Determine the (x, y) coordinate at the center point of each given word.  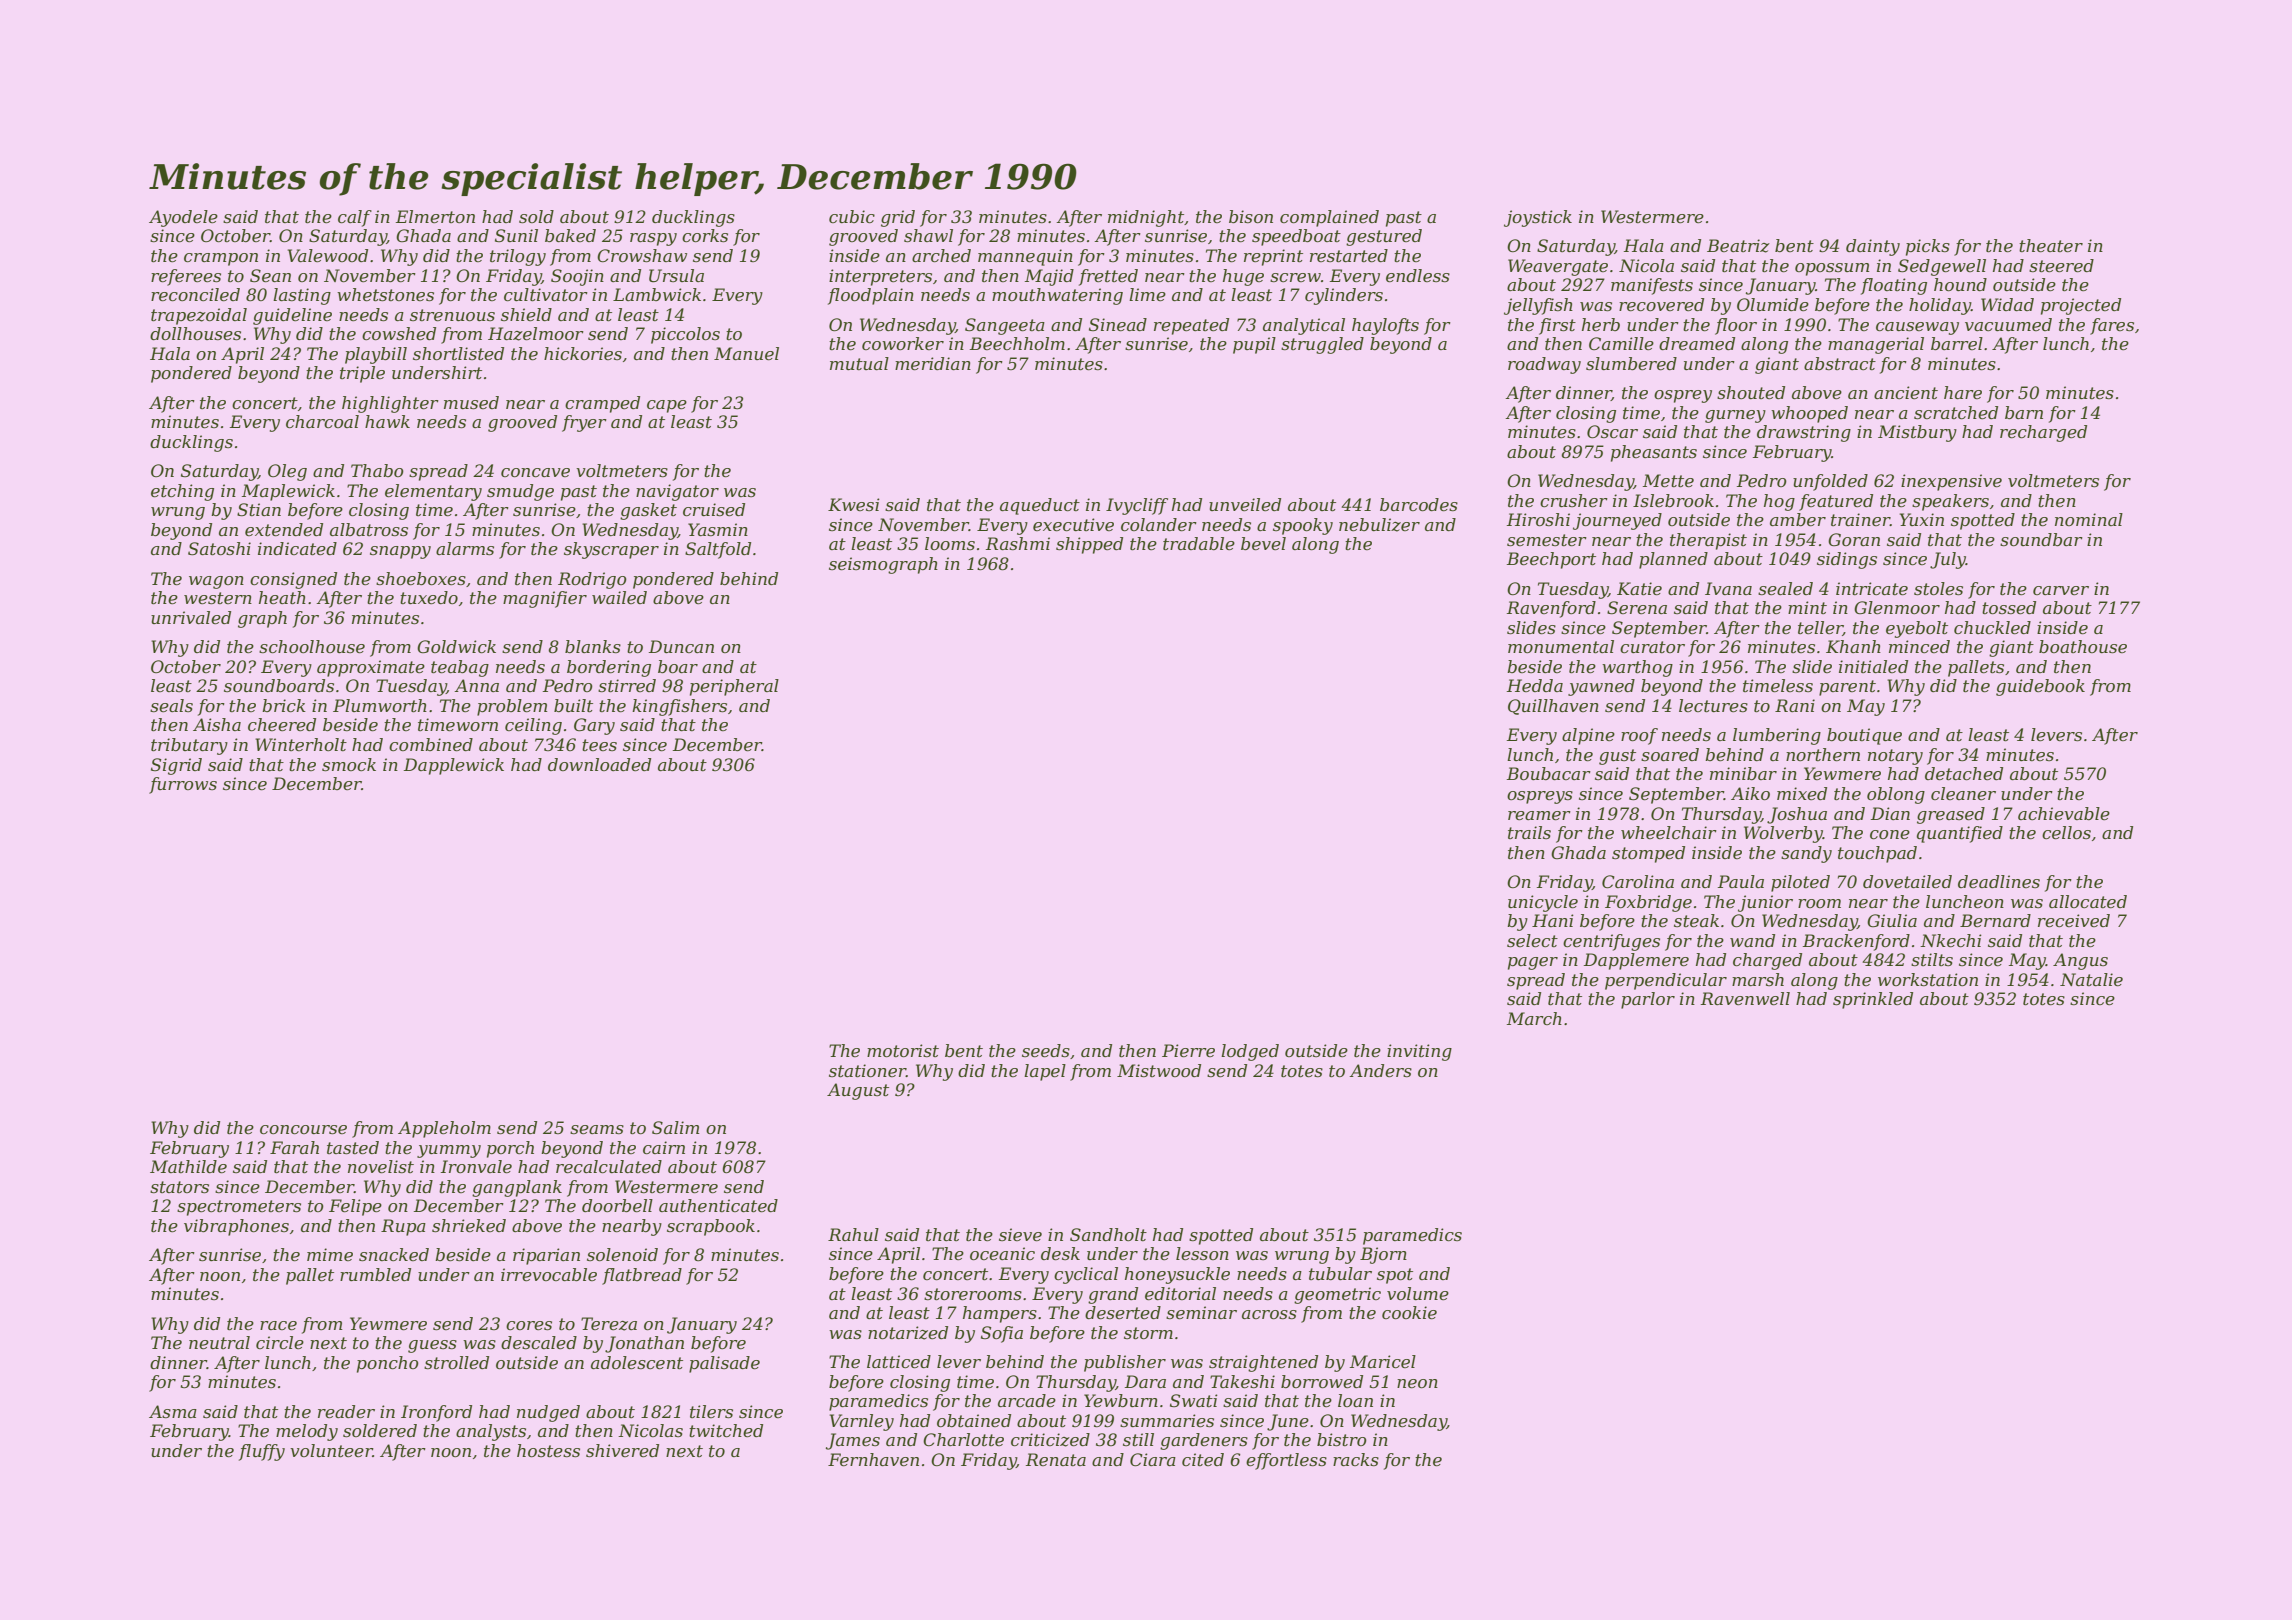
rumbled (375, 1274)
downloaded (599, 764)
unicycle (1543, 903)
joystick (1538, 218)
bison (1251, 216)
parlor (1648, 1000)
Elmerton (435, 216)
